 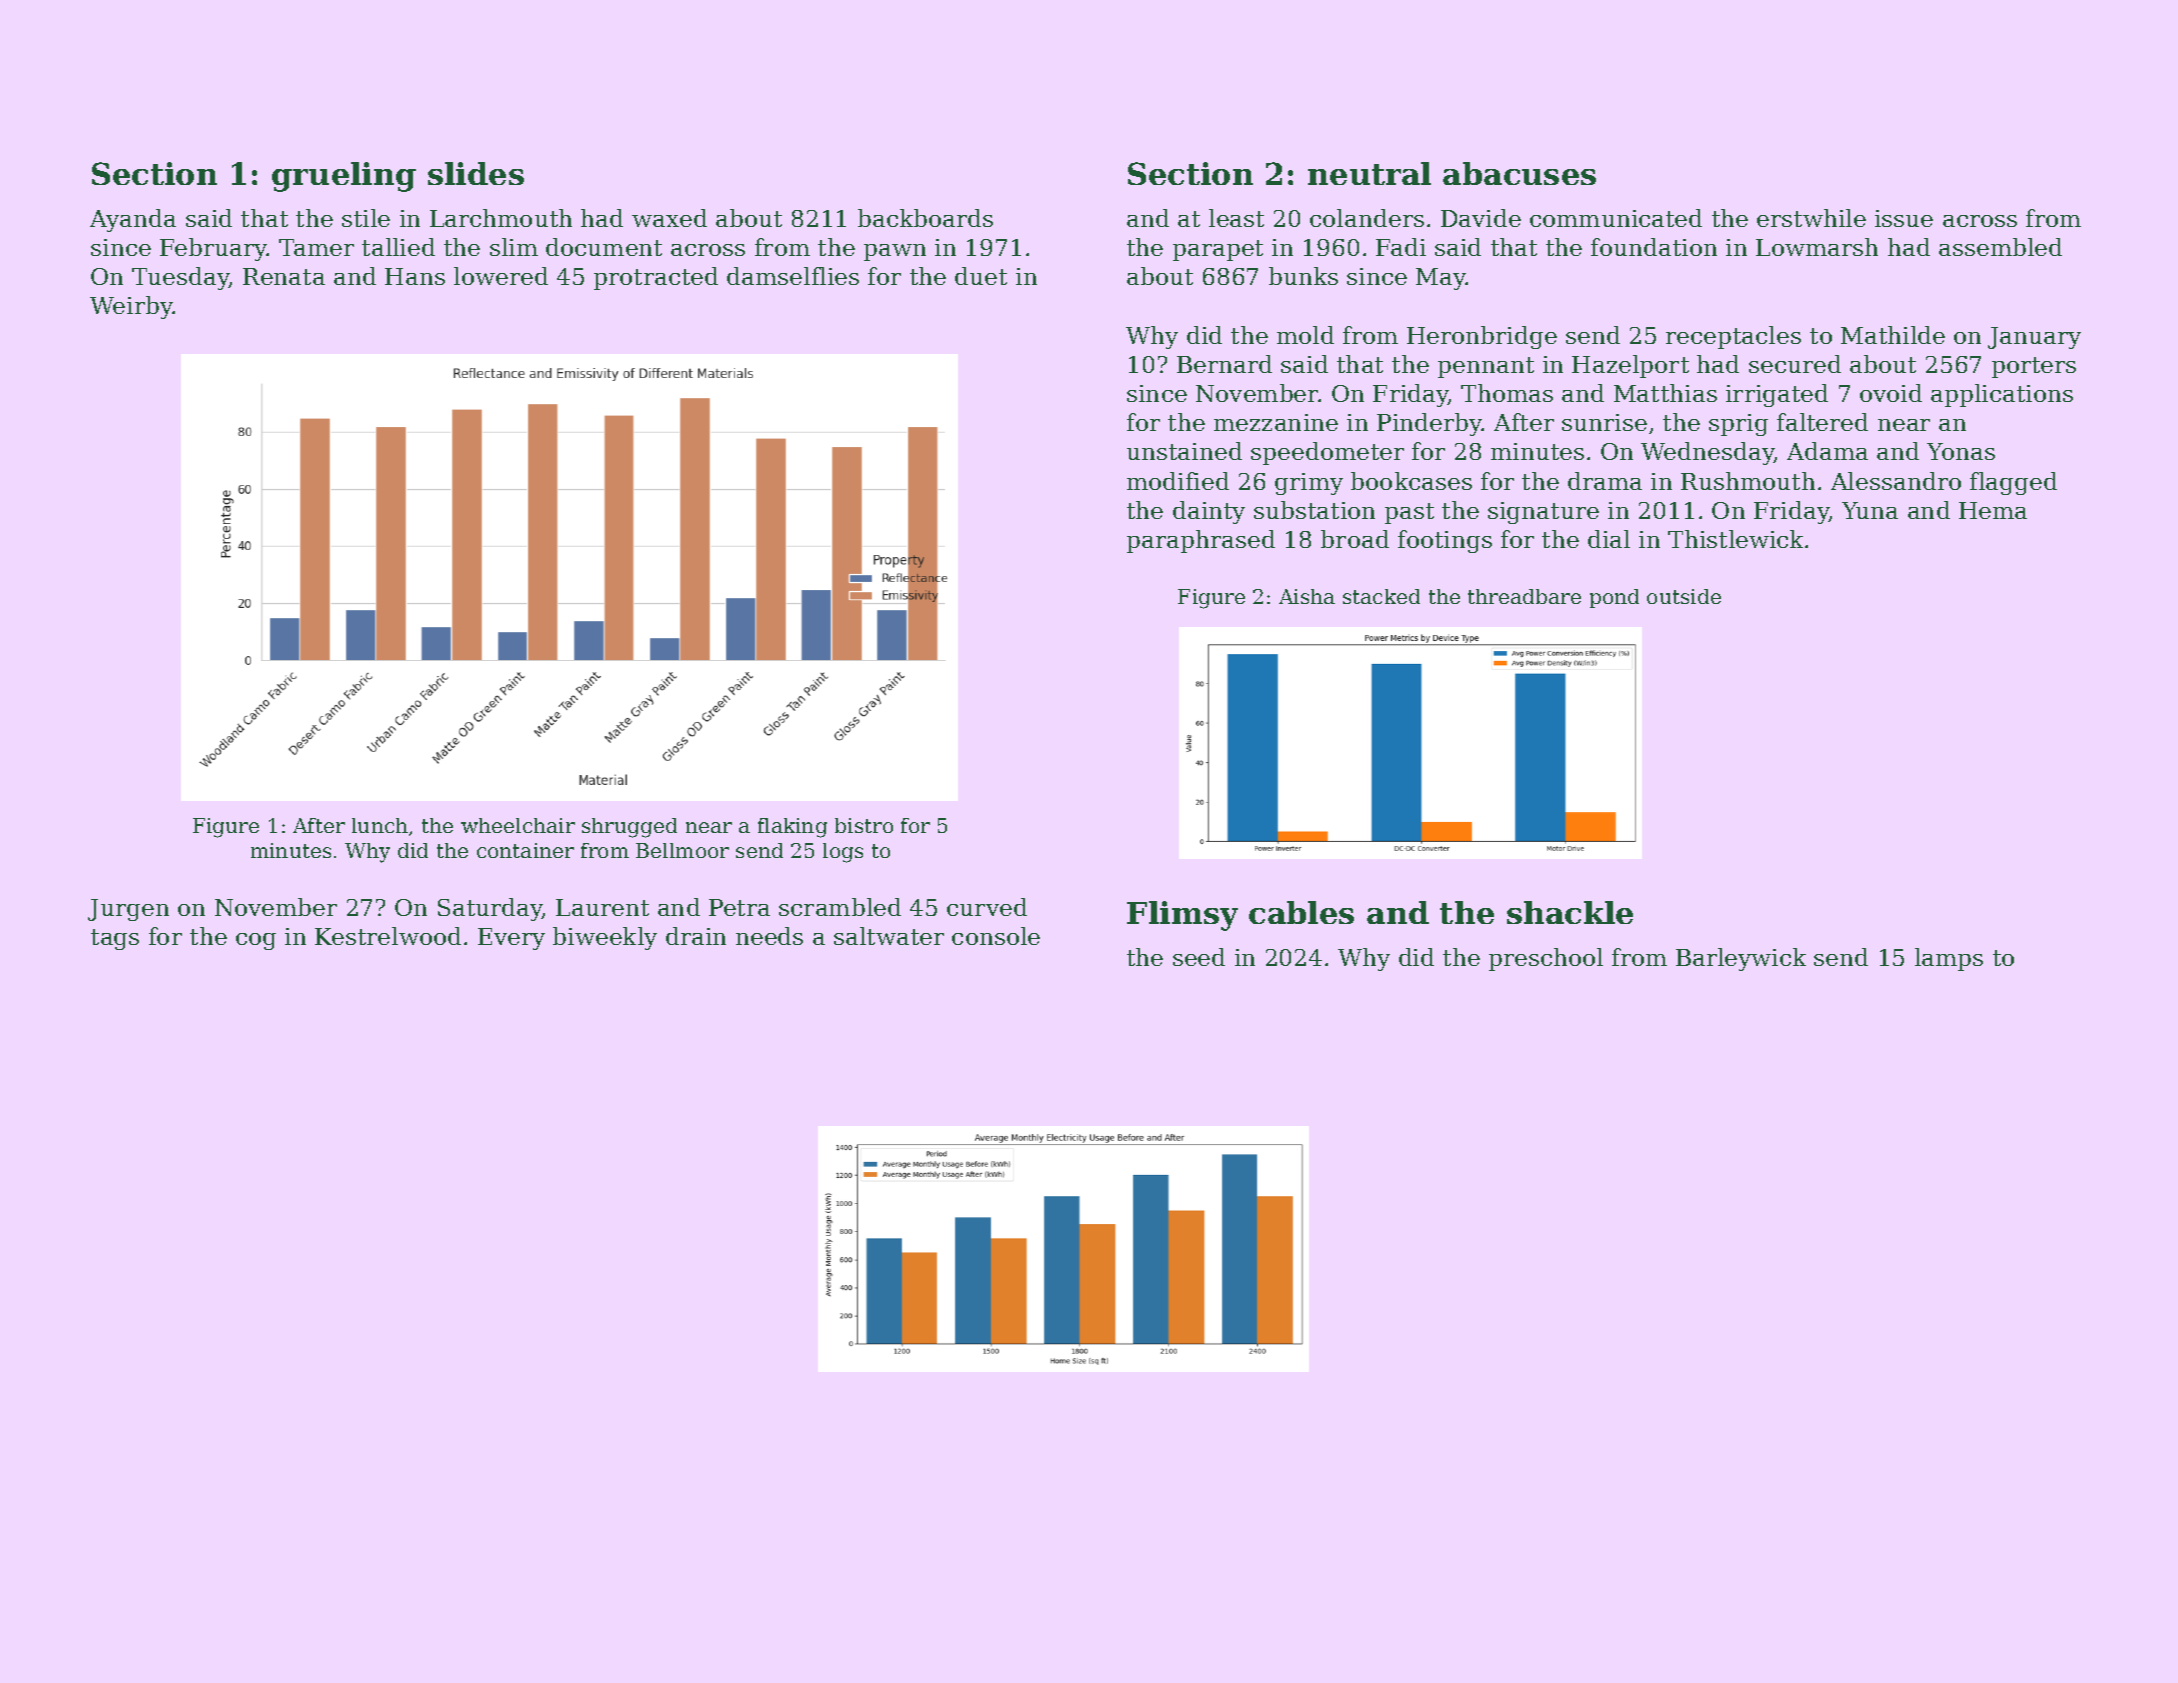 I want to click on pond, so click(x=1614, y=598).
